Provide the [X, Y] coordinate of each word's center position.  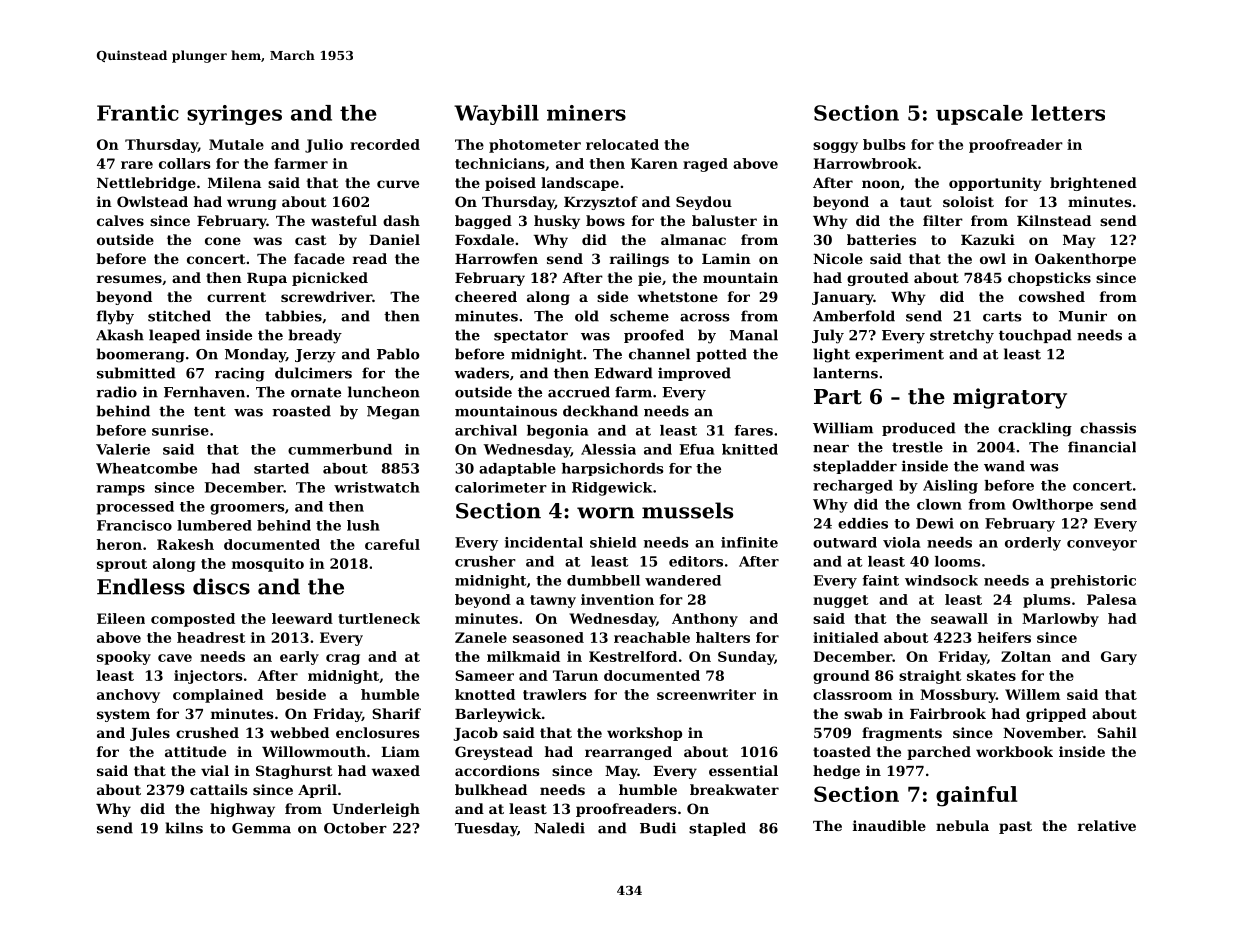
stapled [717, 829]
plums [1047, 601]
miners [586, 113]
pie [649, 279]
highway [242, 810]
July [828, 336]
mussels [687, 510]
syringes [234, 115]
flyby [115, 317]
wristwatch [377, 487]
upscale [979, 115]
